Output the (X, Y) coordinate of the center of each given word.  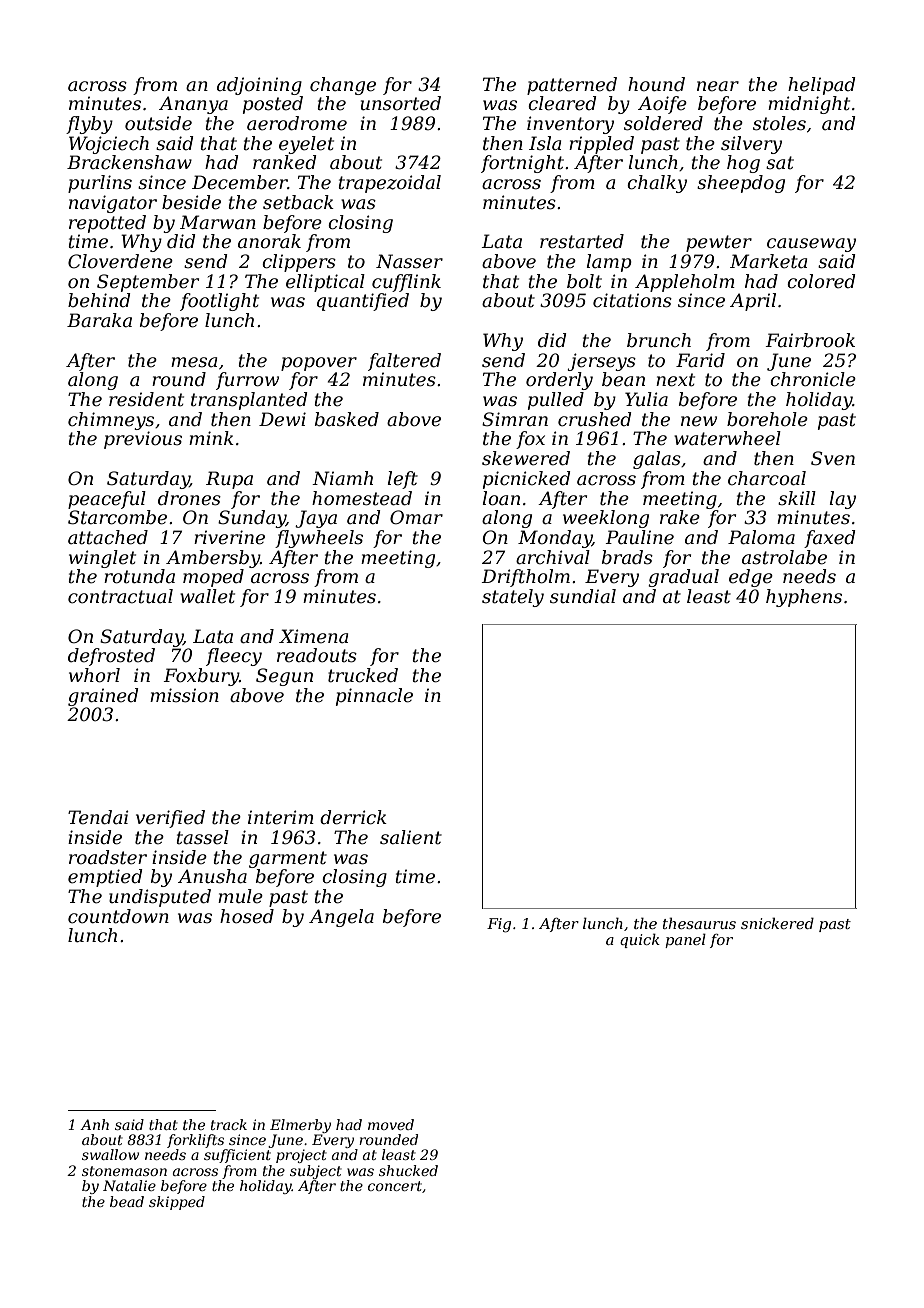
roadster (108, 857)
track (229, 1124)
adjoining (259, 86)
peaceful (107, 500)
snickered (777, 923)
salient (411, 837)
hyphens (804, 598)
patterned (572, 86)
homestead (362, 498)
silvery (751, 145)
